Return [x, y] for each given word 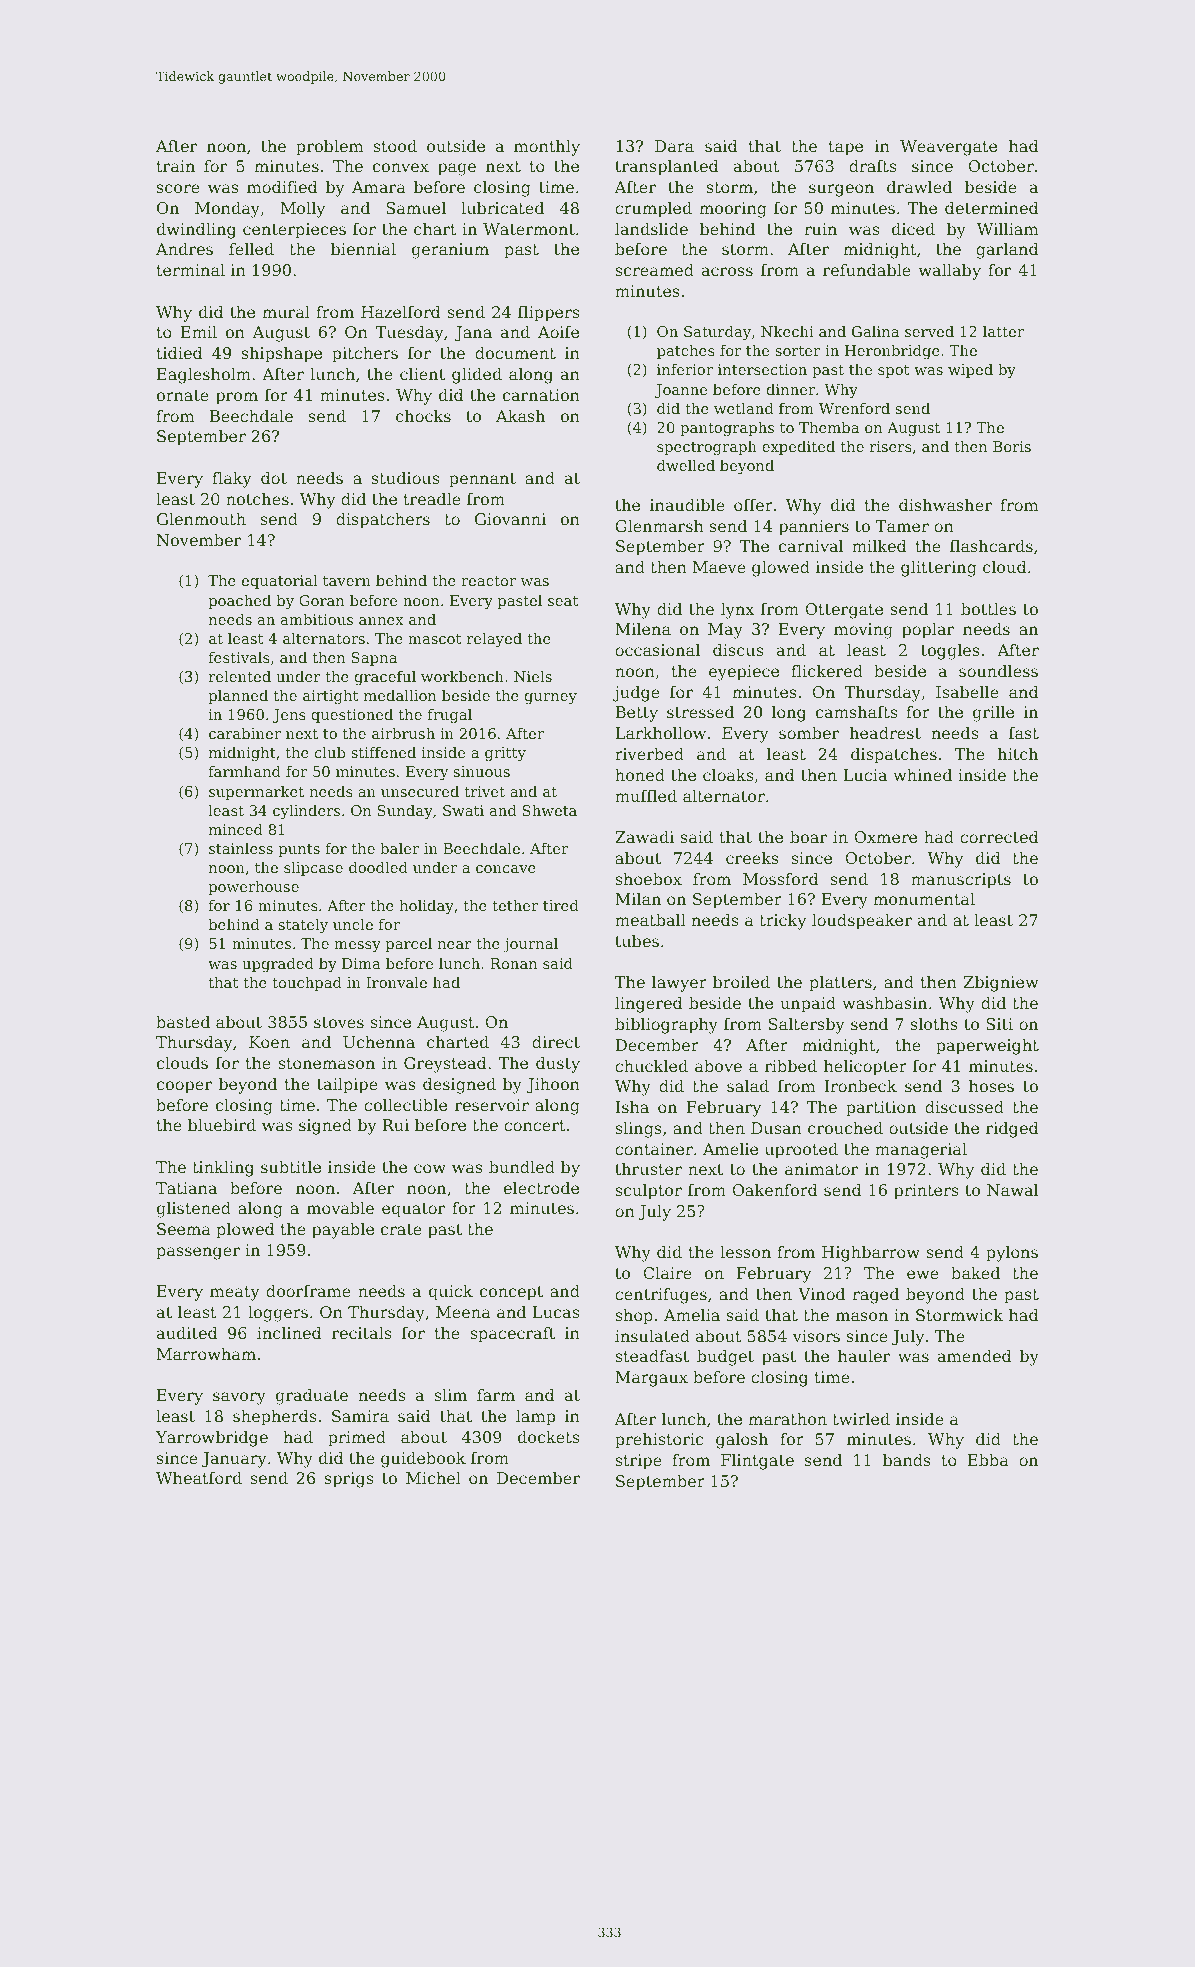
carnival [811, 546]
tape [845, 148]
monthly [547, 148]
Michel [433, 1478]
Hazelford [401, 312]
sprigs [349, 1480]
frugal [450, 716]
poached [240, 601]
